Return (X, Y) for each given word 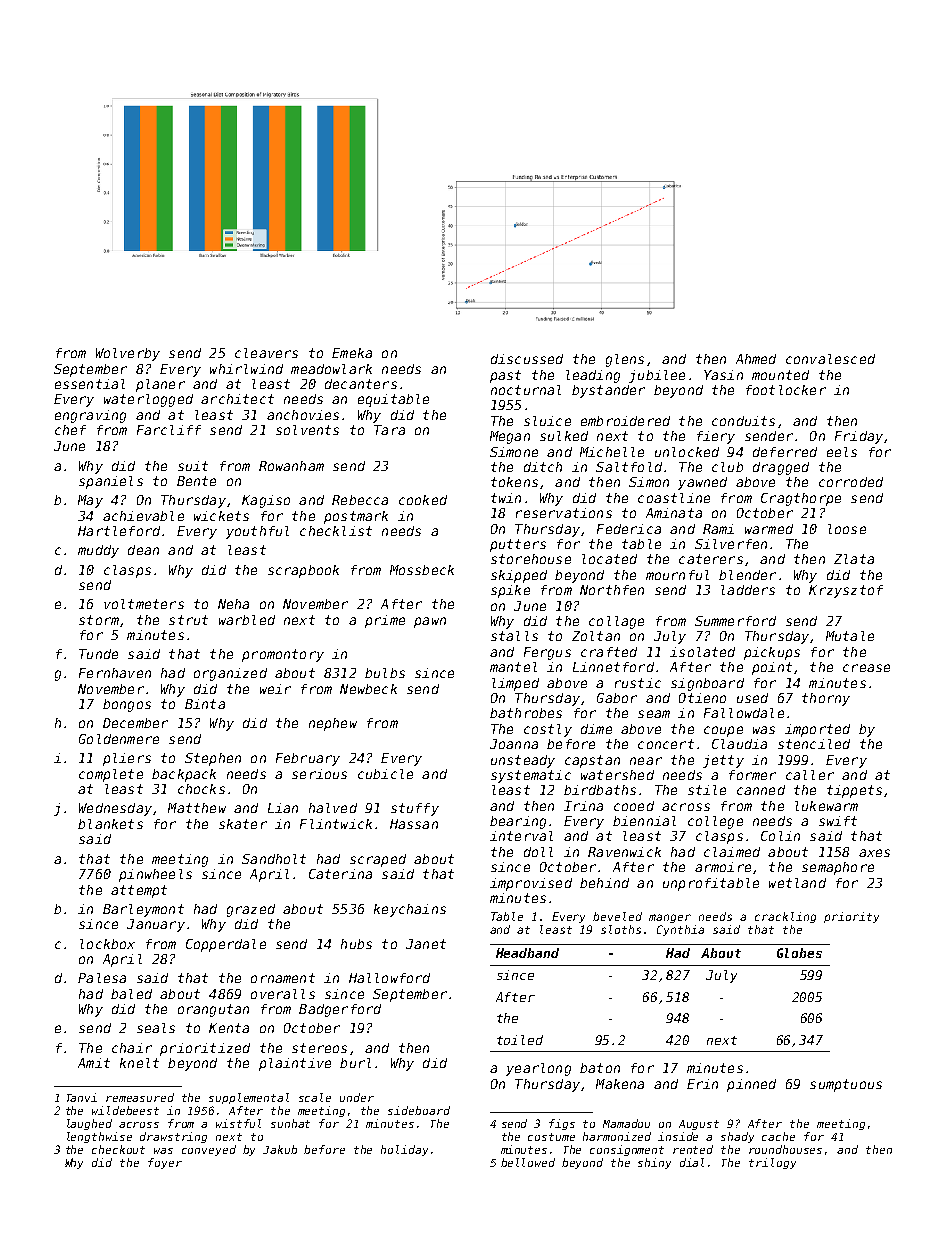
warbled (247, 620)
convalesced (830, 359)
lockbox (107, 944)
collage (616, 622)
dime (596, 729)
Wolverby (128, 354)
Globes (799, 953)
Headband (527, 953)
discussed (527, 359)
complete (111, 775)
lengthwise (99, 1137)
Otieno (702, 698)
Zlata (854, 559)
